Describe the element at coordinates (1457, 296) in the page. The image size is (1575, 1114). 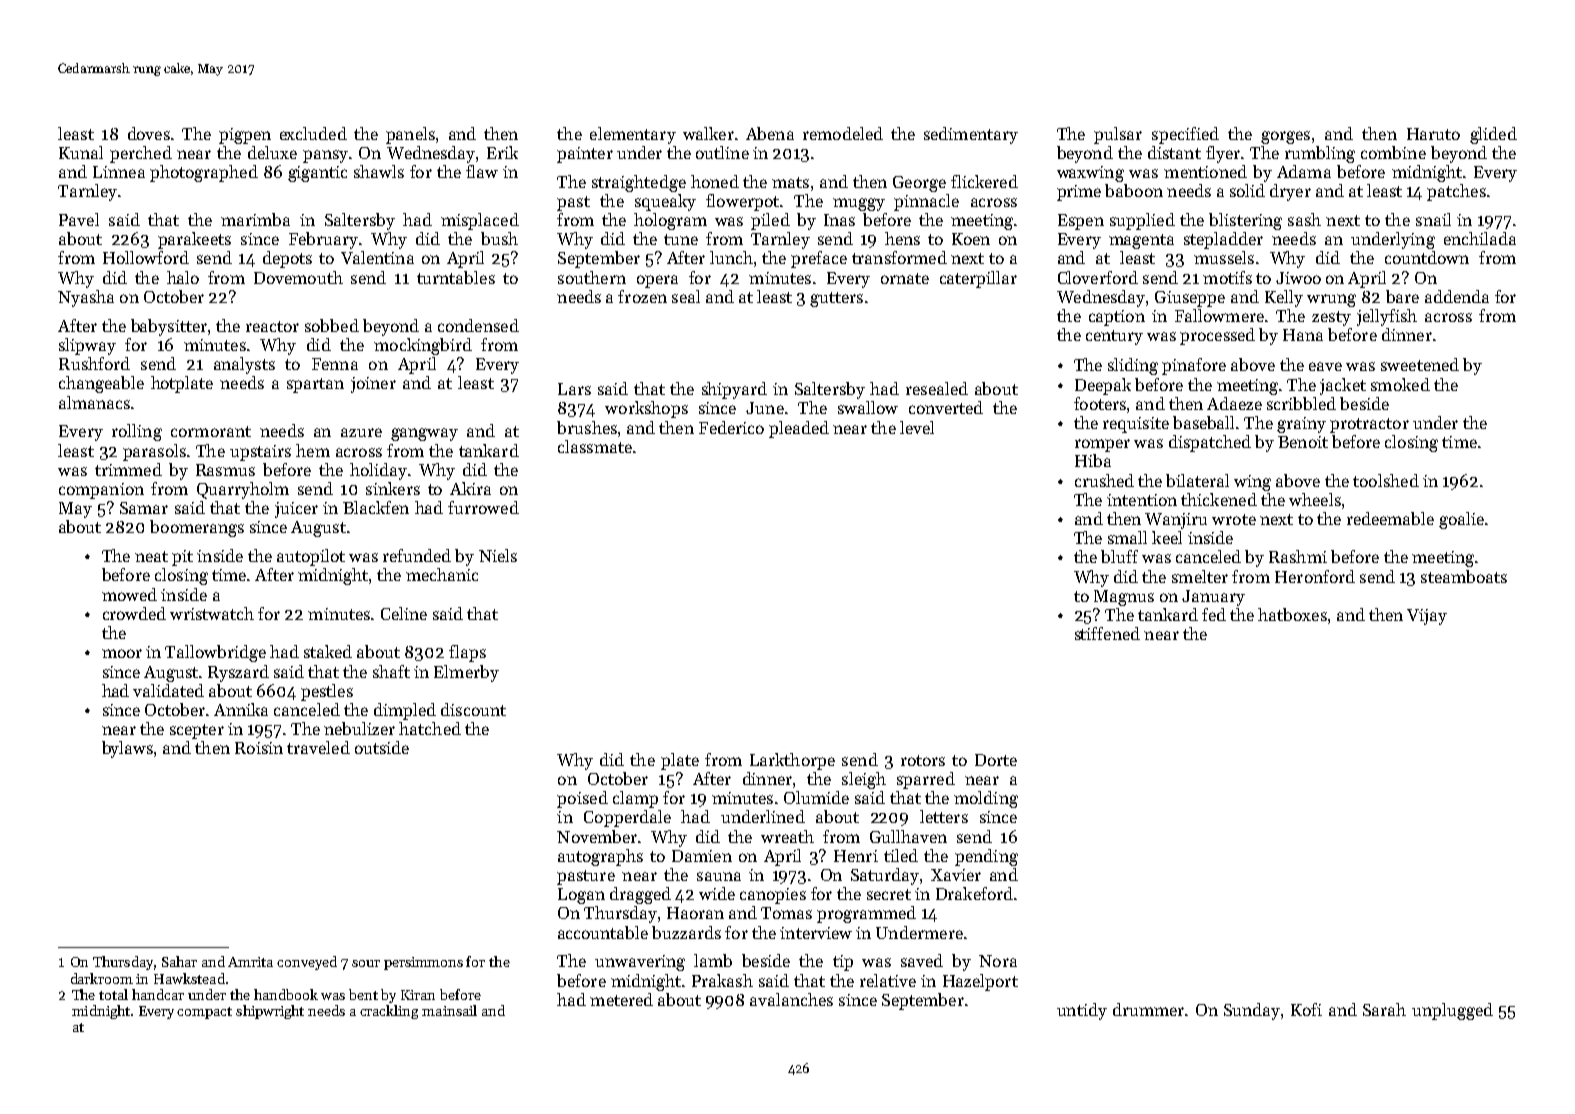
I see `addenda` at that location.
